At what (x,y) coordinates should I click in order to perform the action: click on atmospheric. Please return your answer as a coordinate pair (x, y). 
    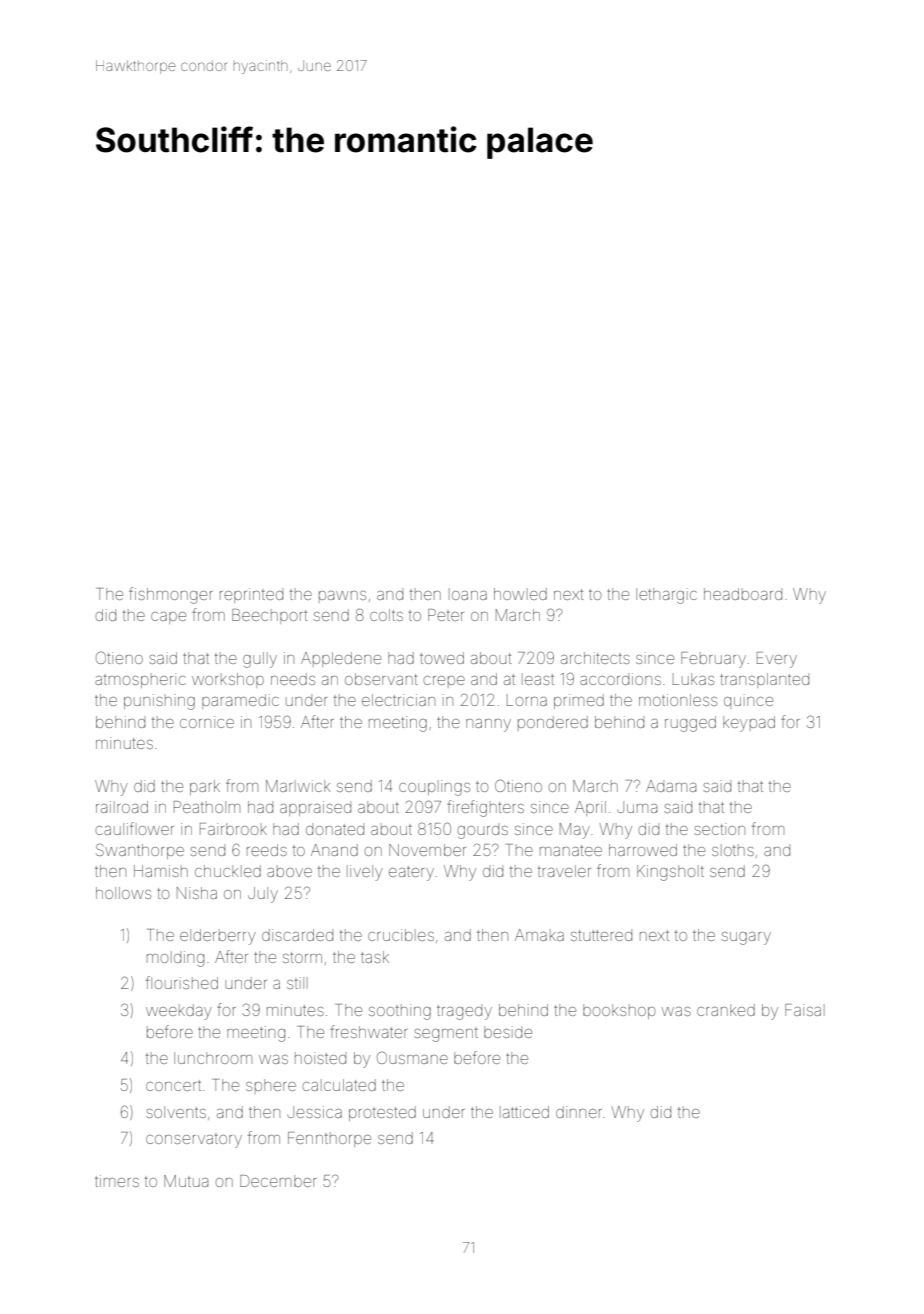
    Looking at the image, I should click on (140, 680).
